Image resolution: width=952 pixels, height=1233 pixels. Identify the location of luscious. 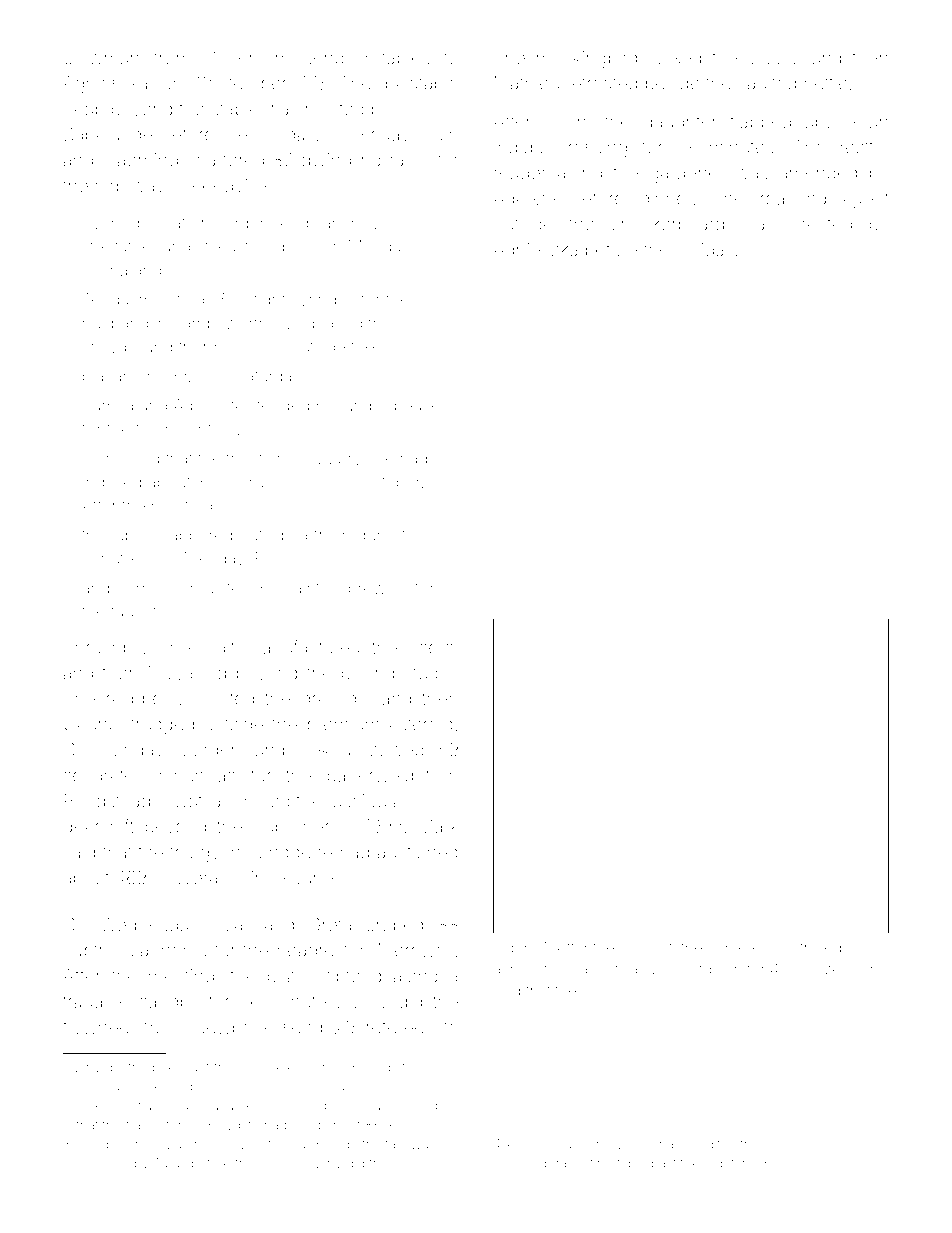
(362, 801).
